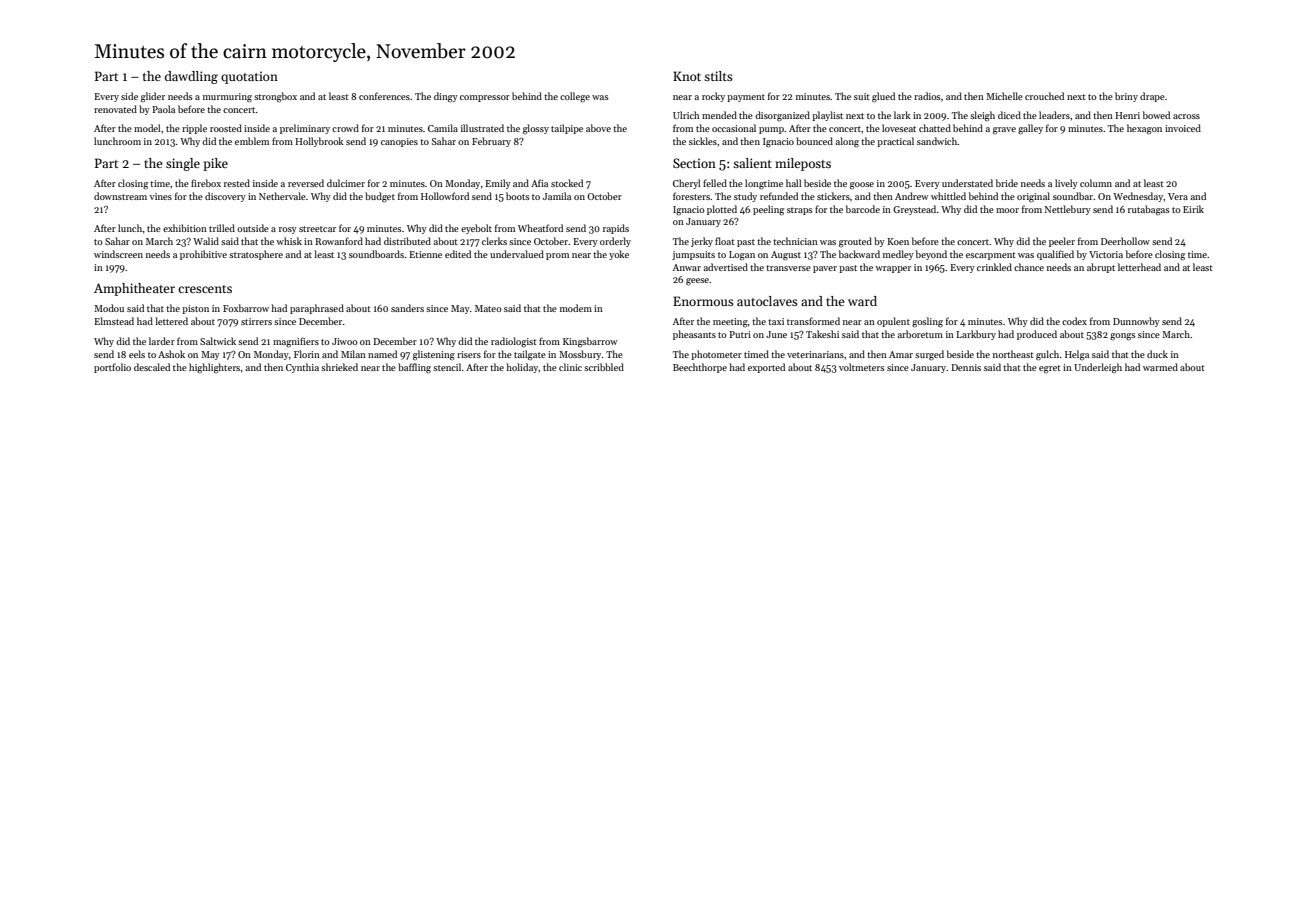  Describe the element at coordinates (249, 77) in the document. I see `quotation` at that location.
